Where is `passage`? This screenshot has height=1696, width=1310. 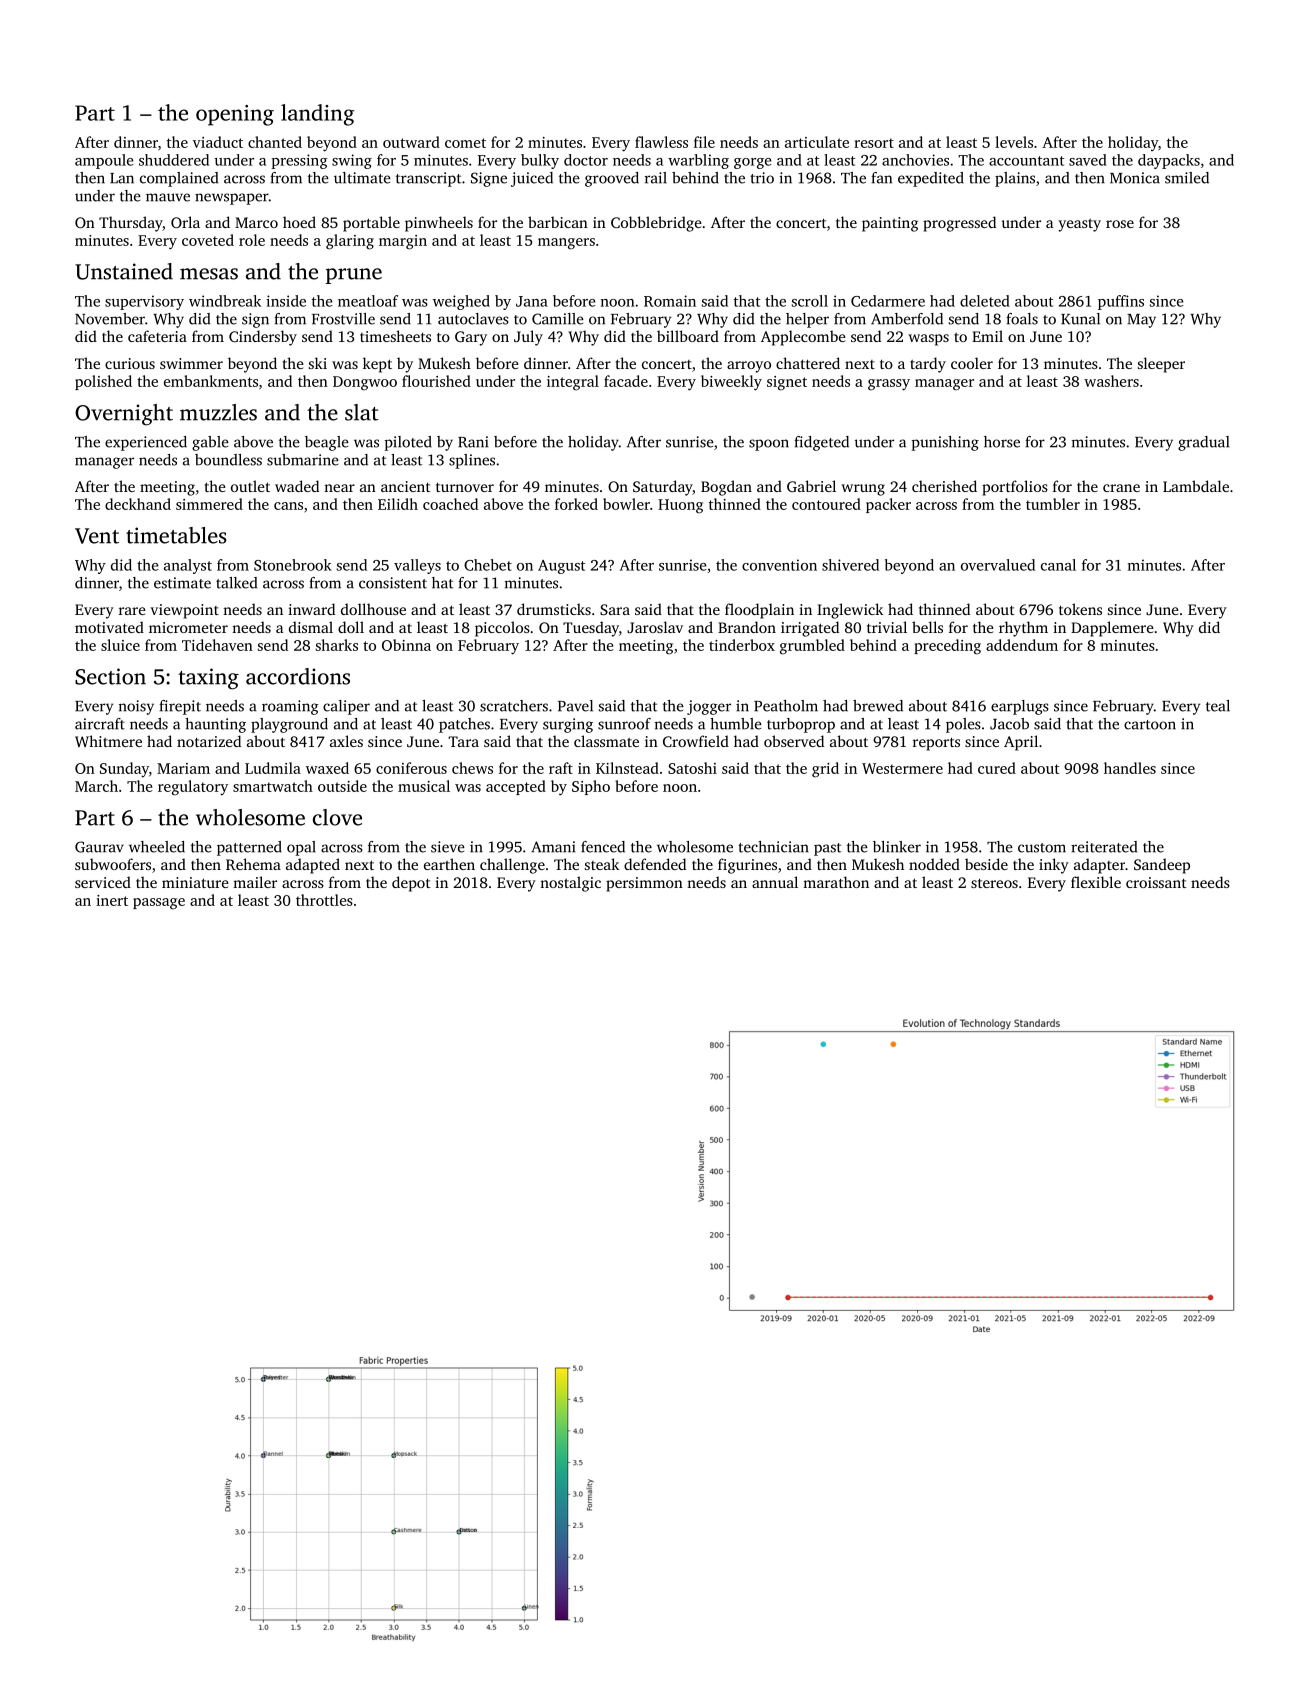 passage is located at coordinates (159, 904).
